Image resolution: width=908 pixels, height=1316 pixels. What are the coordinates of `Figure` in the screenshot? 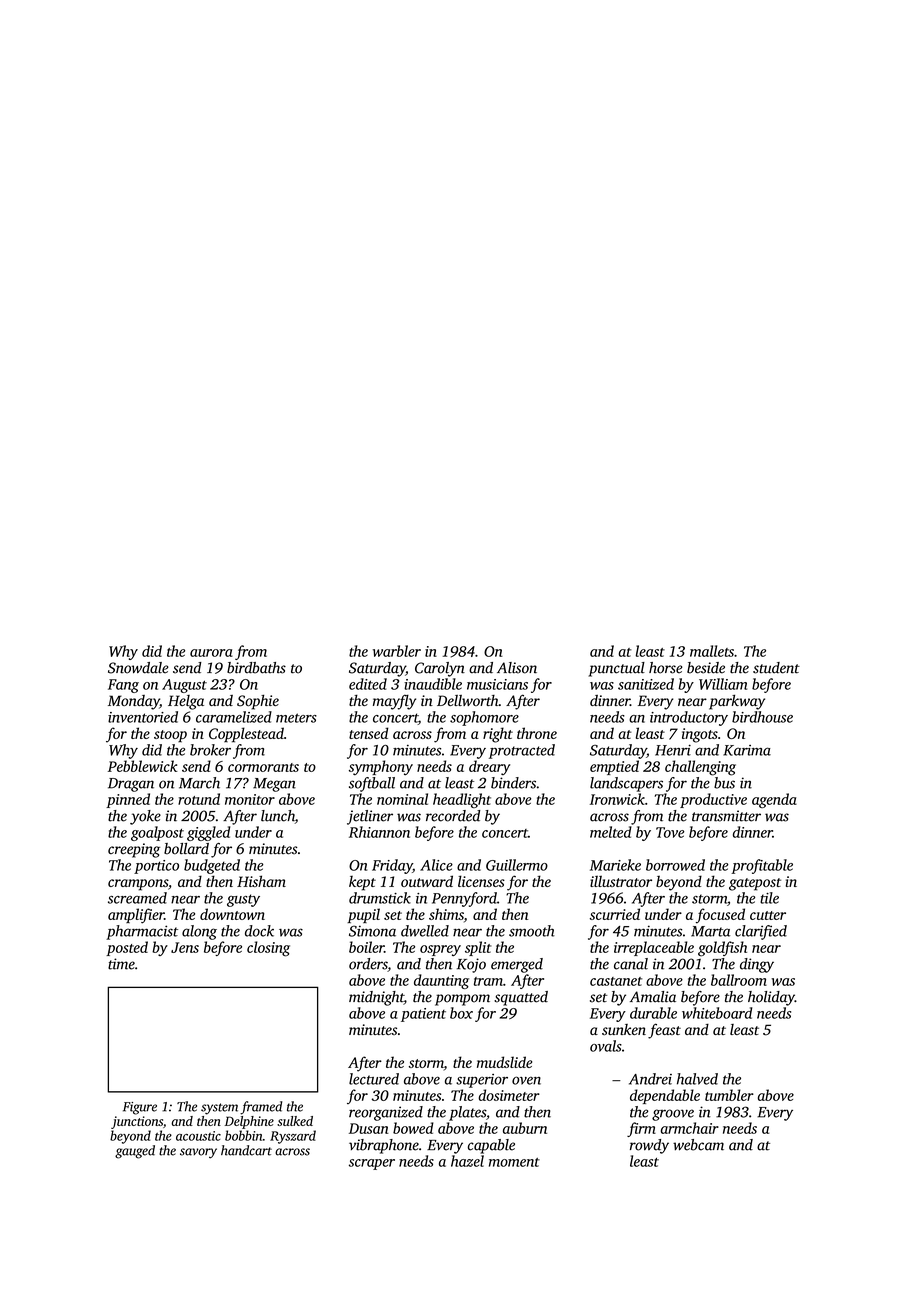 It's located at (140, 1108).
